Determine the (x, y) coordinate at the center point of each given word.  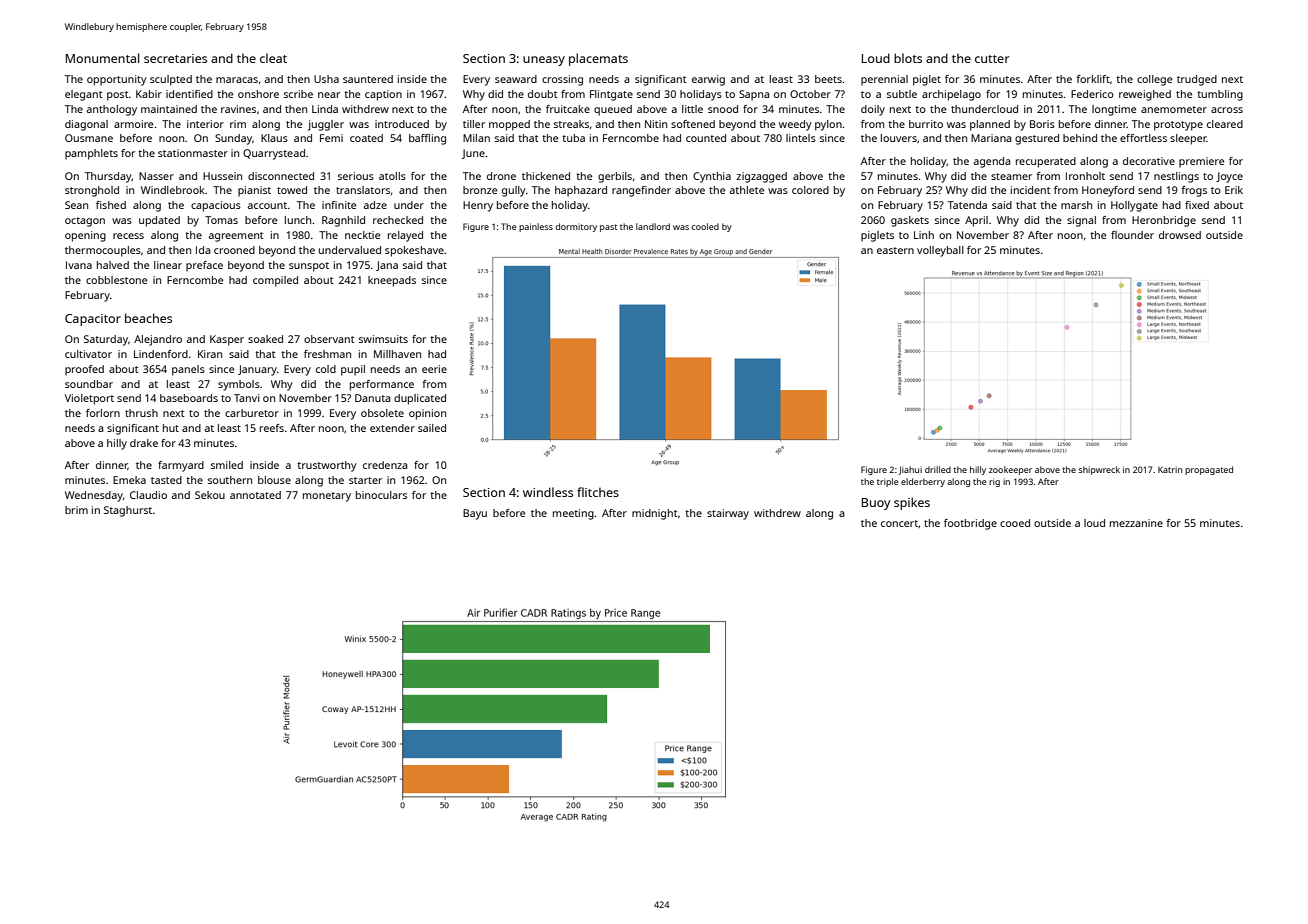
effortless (1143, 138)
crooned (234, 250)
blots (908, 58)
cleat (273, 58)
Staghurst (128, 511)
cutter (992, 59)
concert (899, 523)
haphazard (581, 191)
